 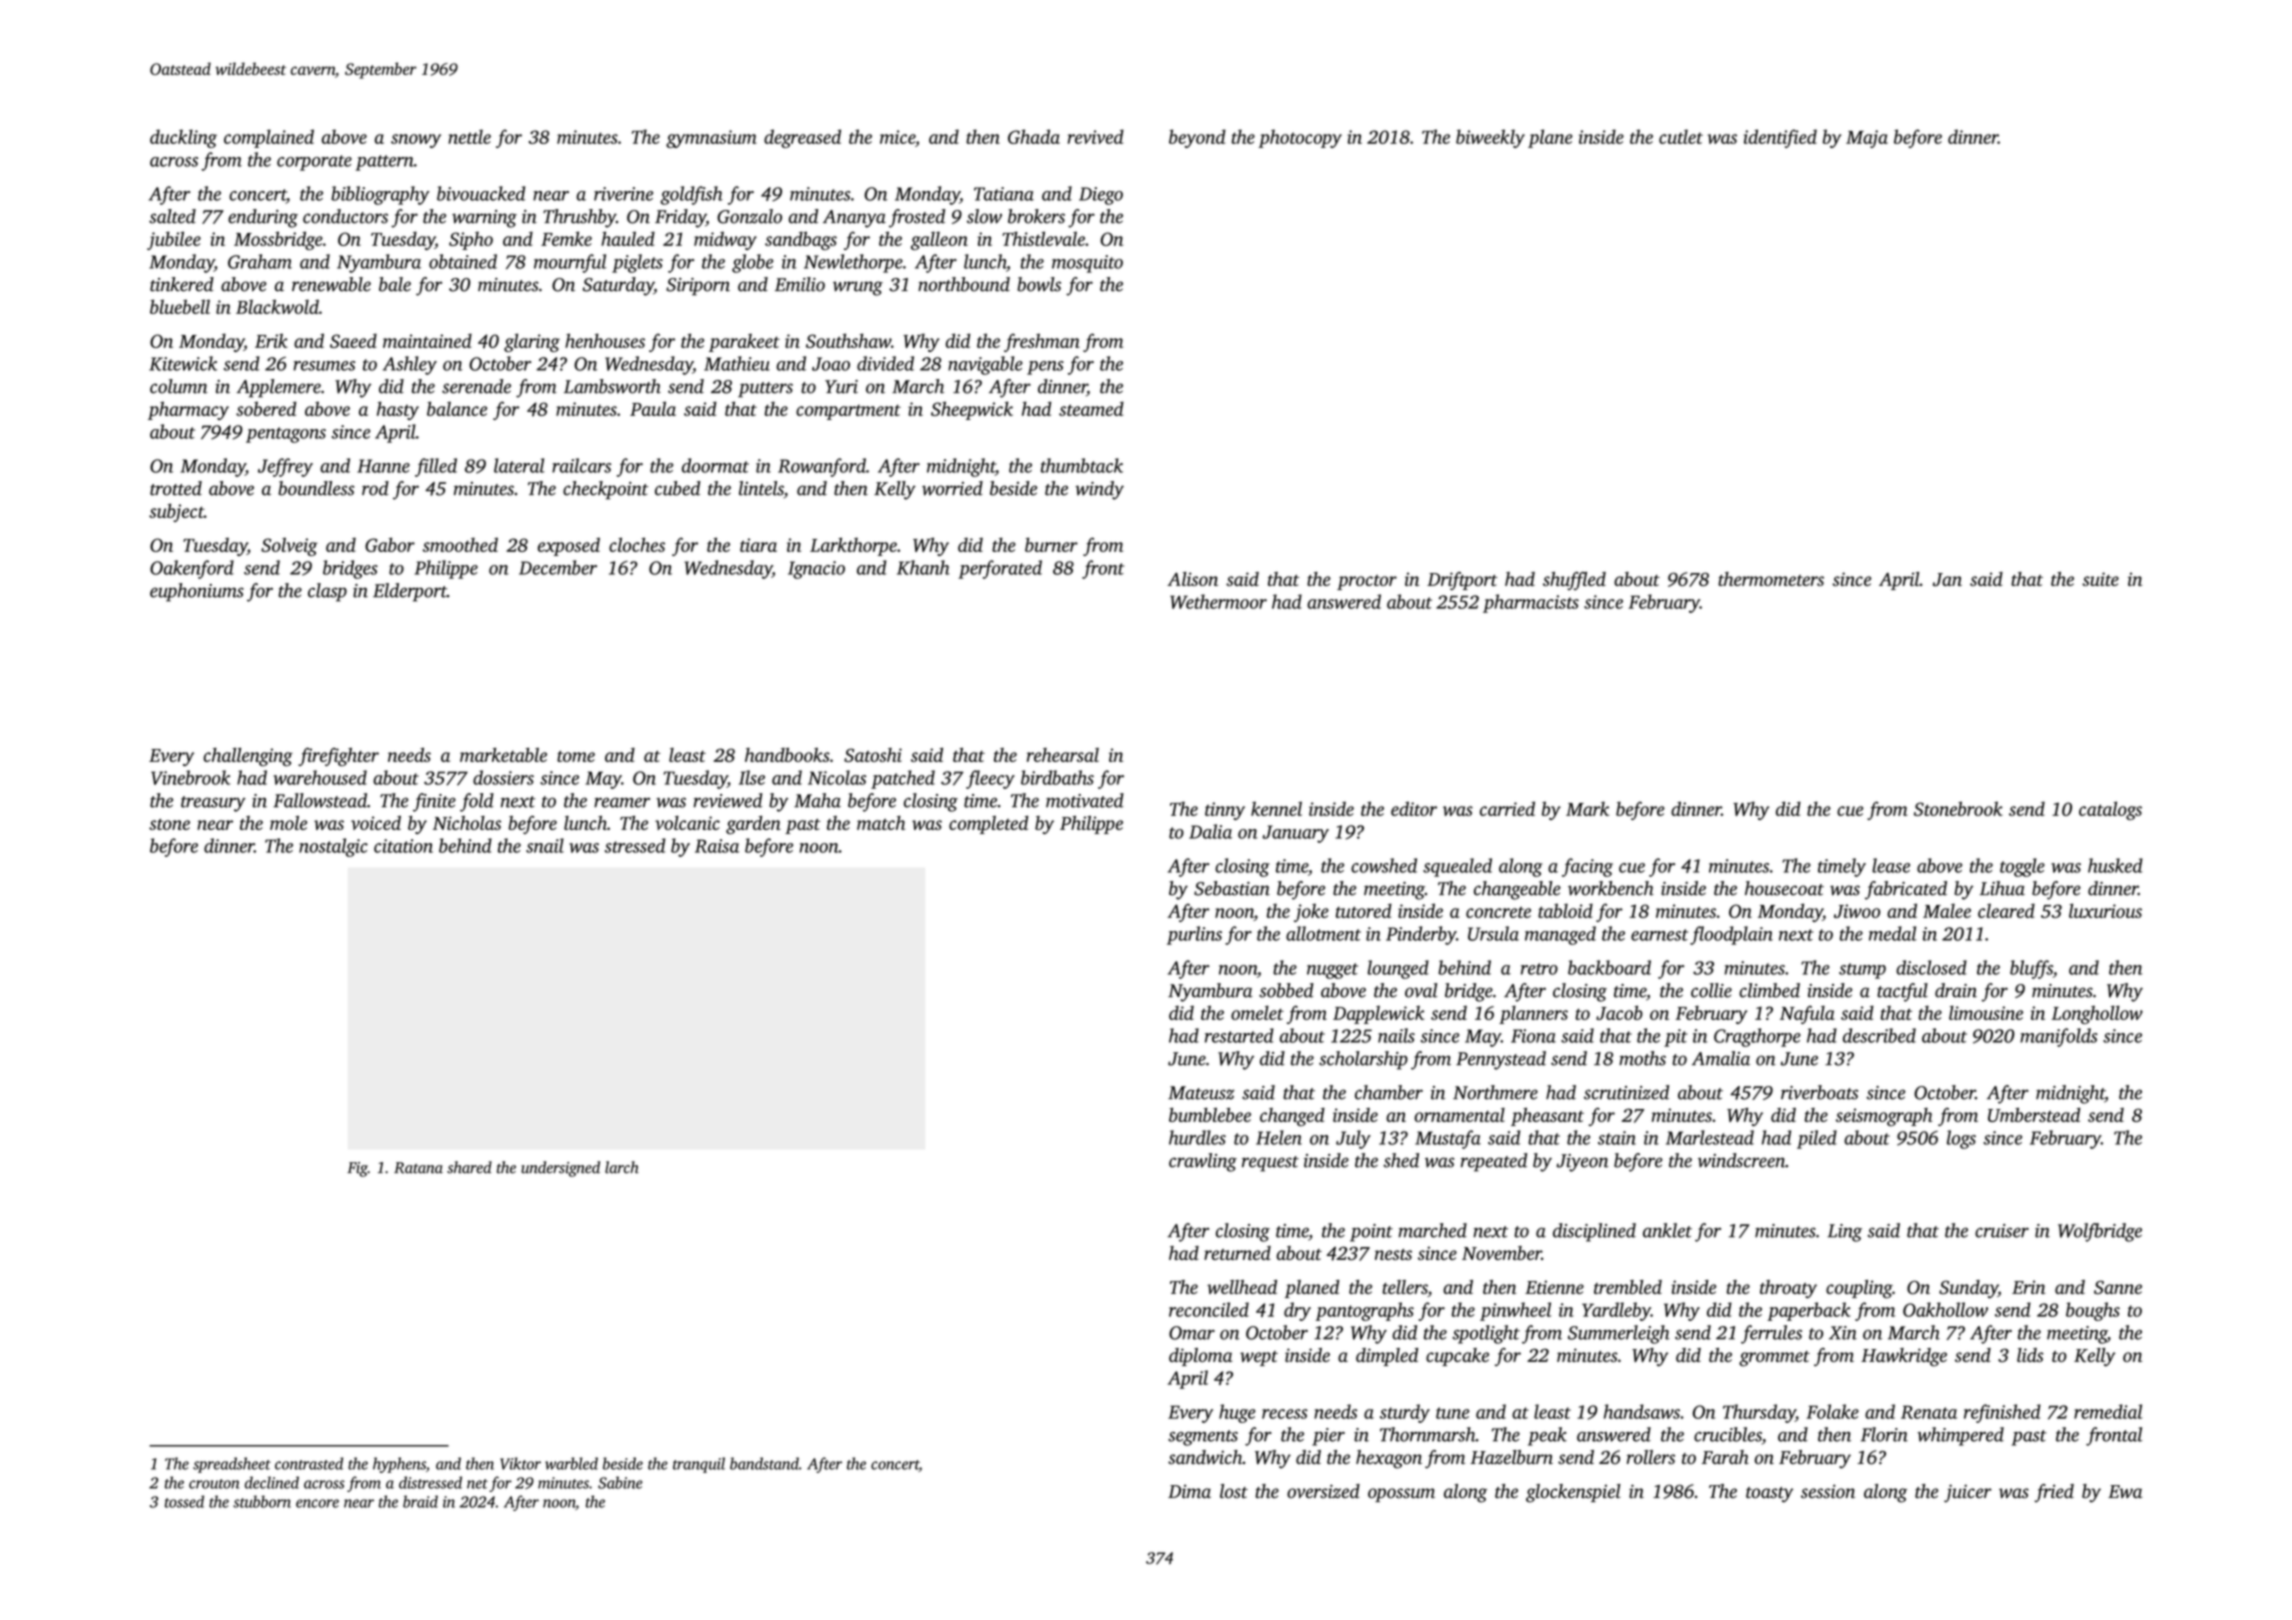 What do you see at coordinates (2093, 1311) in the document?
I see `boughs` at bounding box center [2093, 1311].
